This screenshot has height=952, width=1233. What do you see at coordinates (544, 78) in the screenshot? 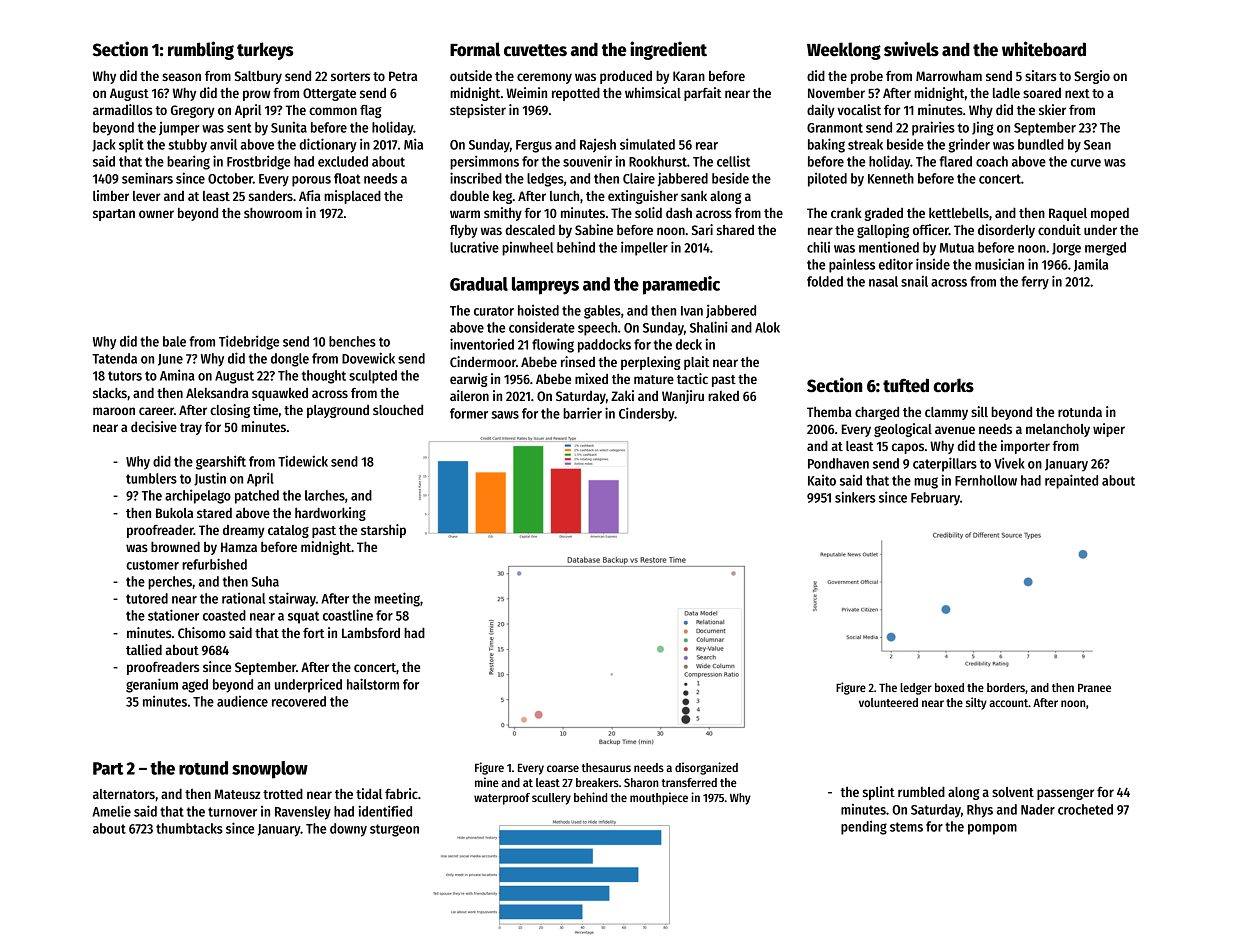
I see `ceremony` at bounding box center [544, 78].
